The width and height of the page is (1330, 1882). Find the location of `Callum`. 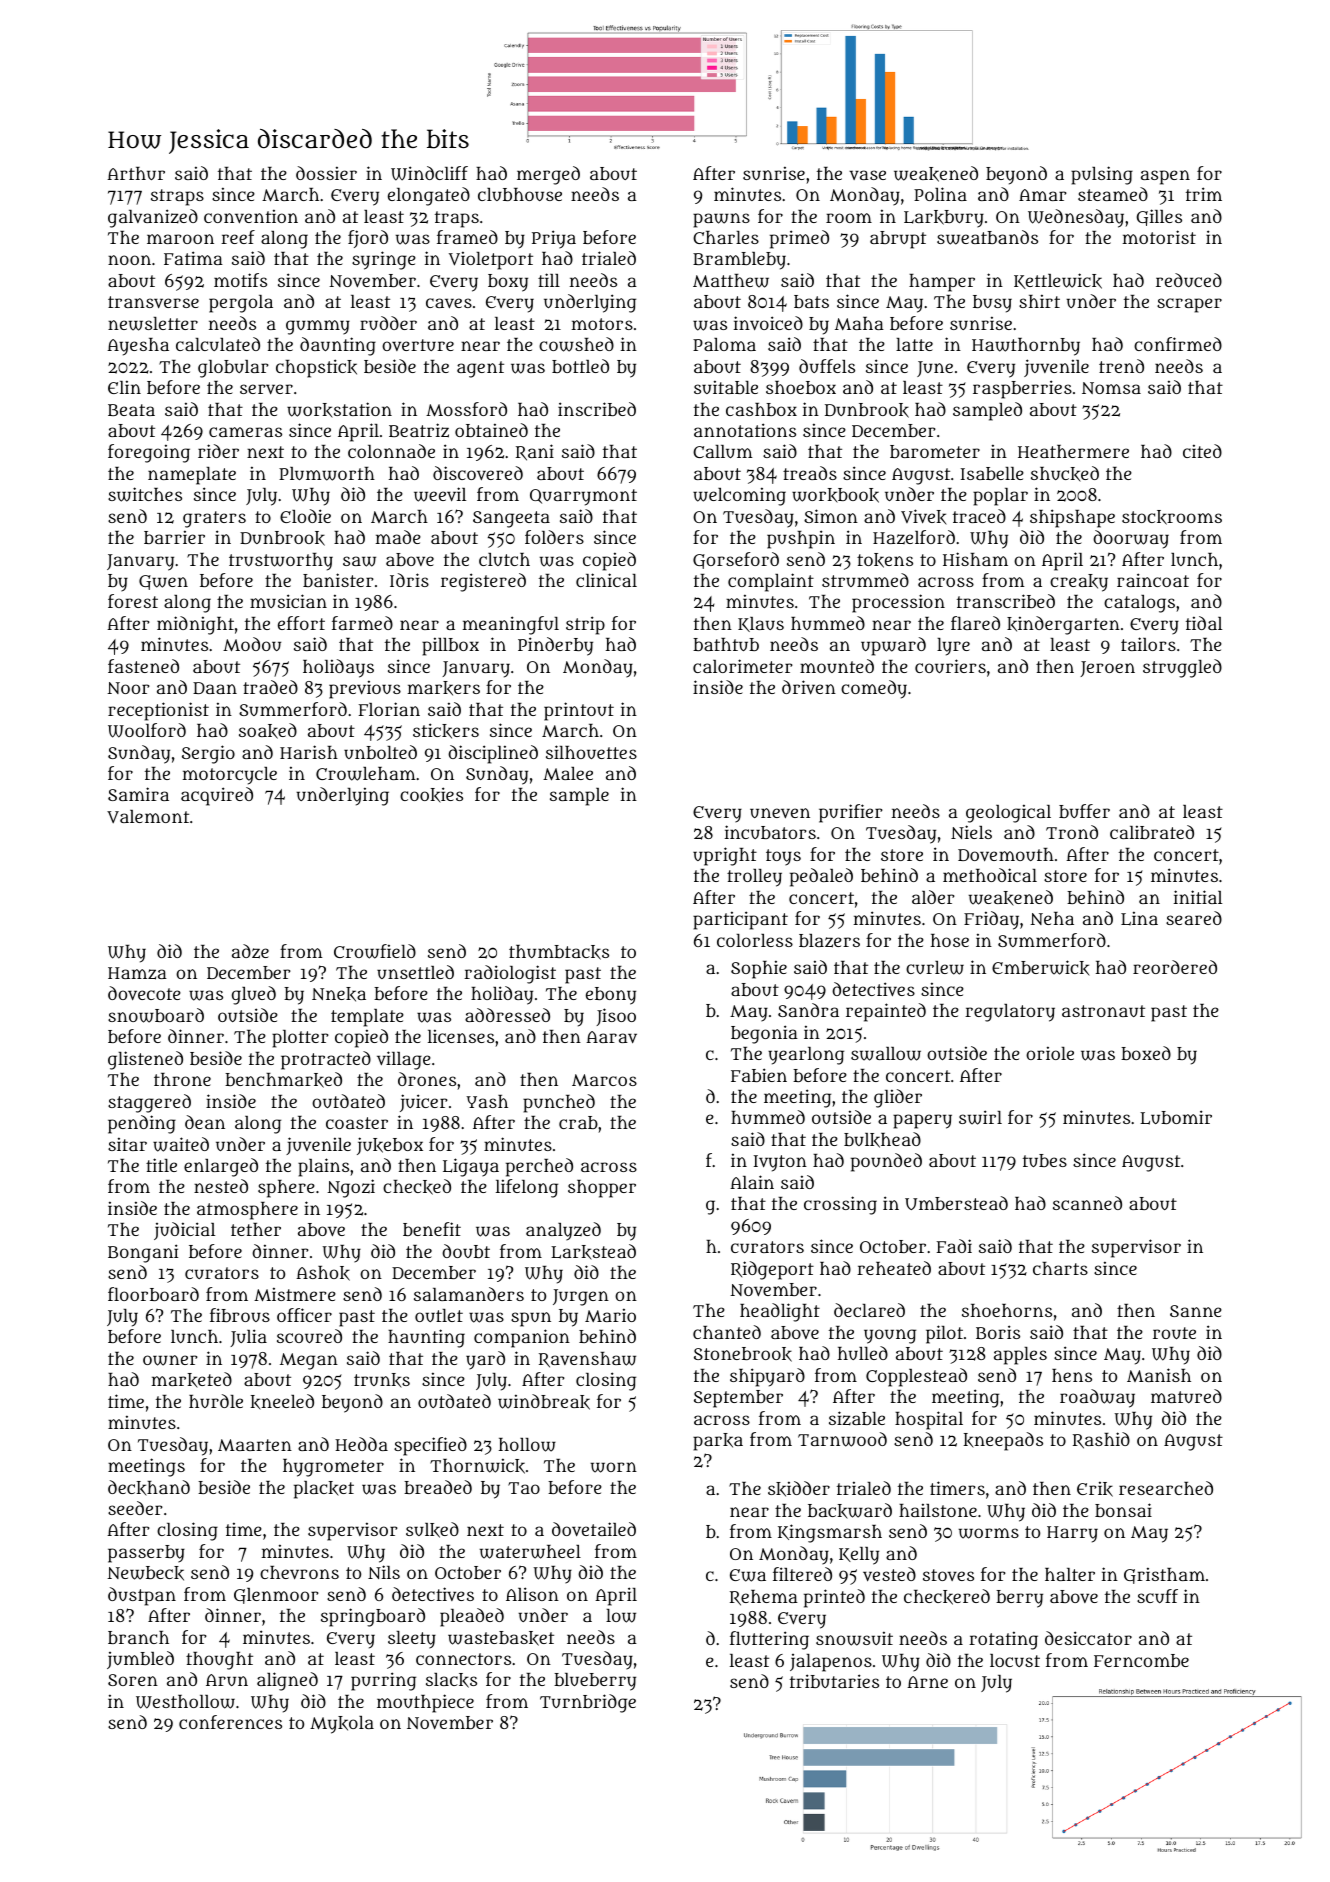

Callum is located at coordinates (723, 451).
